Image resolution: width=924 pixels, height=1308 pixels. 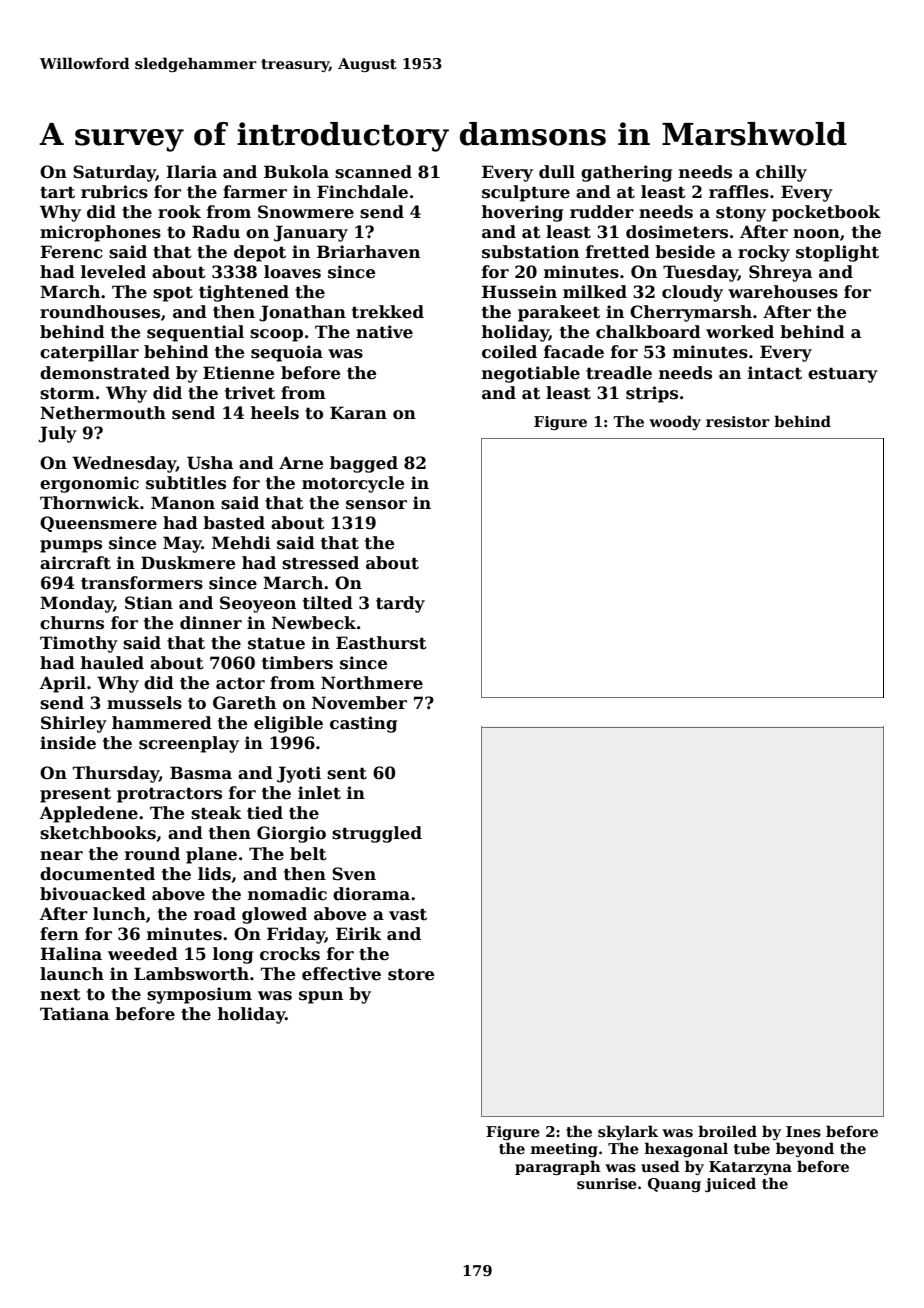 What do you see at coordinates (162, 723) in the image?
I see `hammered` at bounding box center [162, 723].
